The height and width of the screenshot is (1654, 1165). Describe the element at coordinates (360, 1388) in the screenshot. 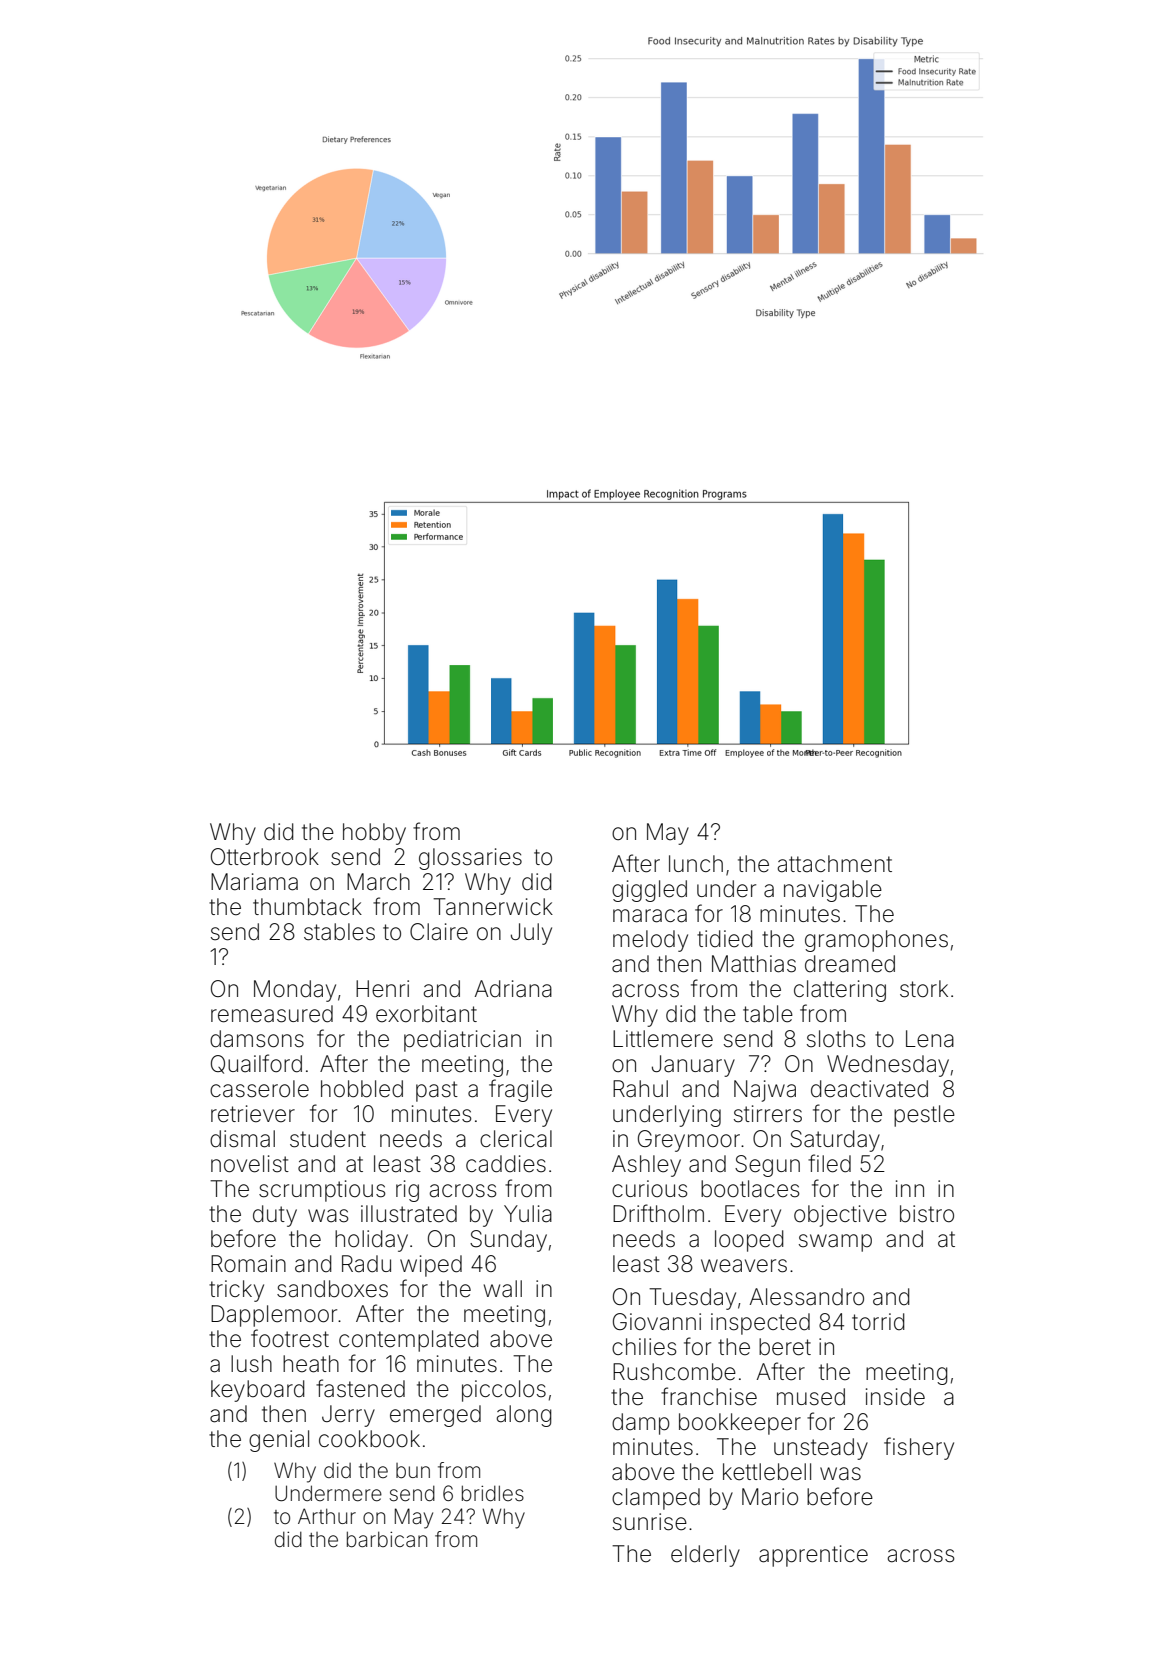

I see `fastened` at that location.
